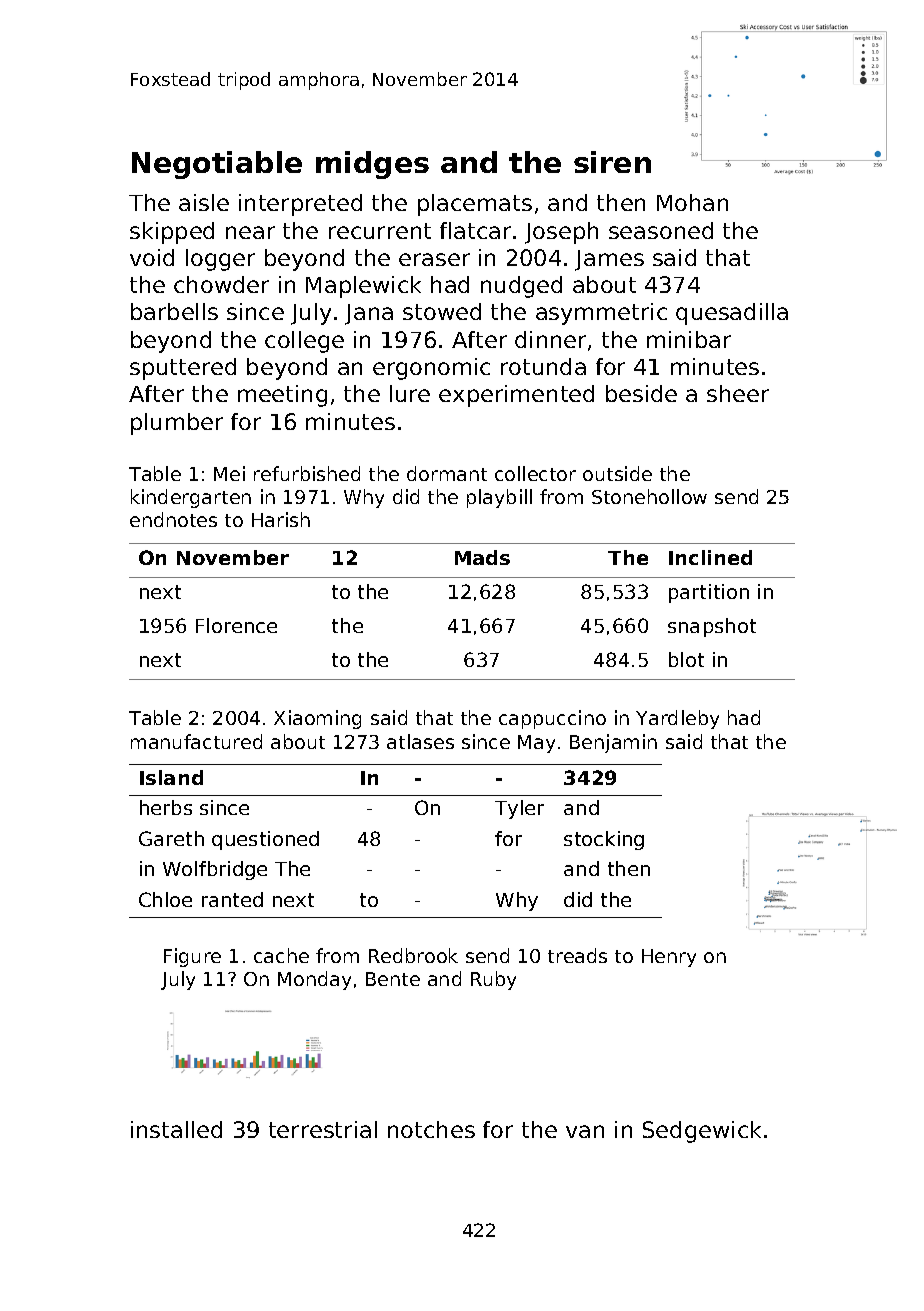 The height and width of the screenshot is (1311, 924). I want to click on logger, so click(220, 260).
